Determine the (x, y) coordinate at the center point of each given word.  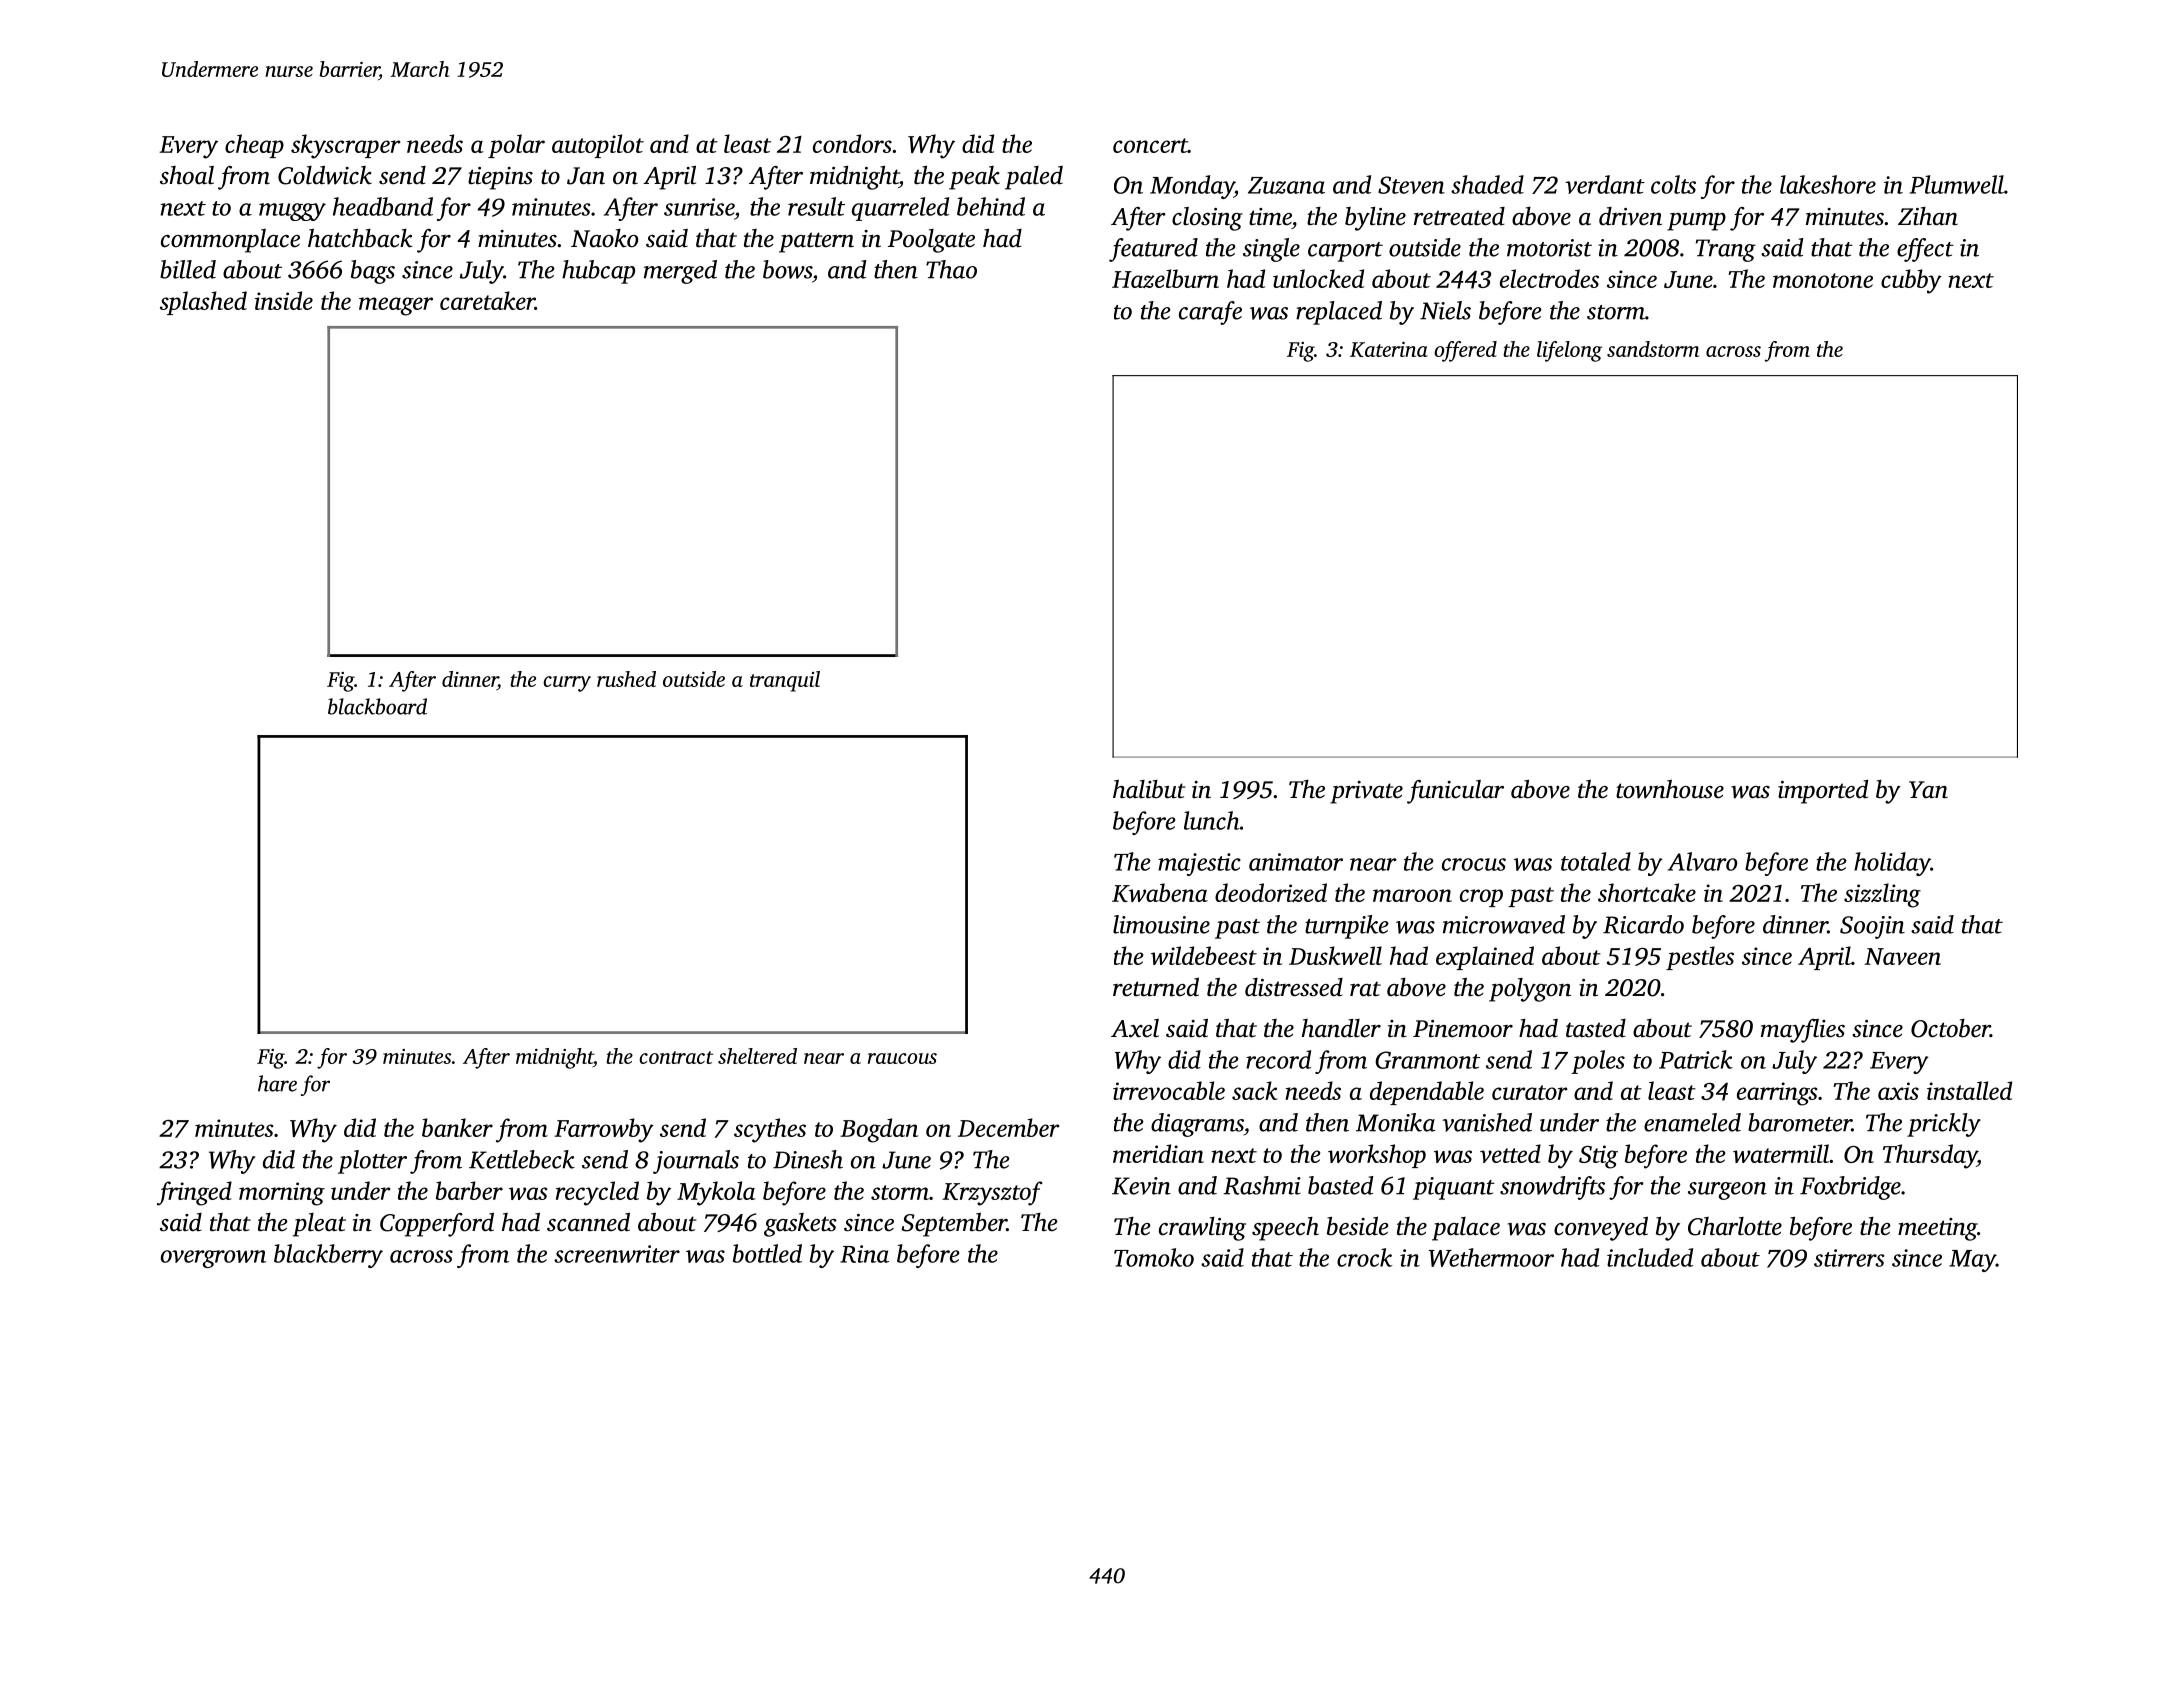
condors (852, 143)
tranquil (785, 681)
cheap (254, 146)
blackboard (377, 706)
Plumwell (1957, 184)
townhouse (1670, 789)
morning (282, 1194)
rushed (626, 679)
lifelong (1569, 351)
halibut (1149, 789)
